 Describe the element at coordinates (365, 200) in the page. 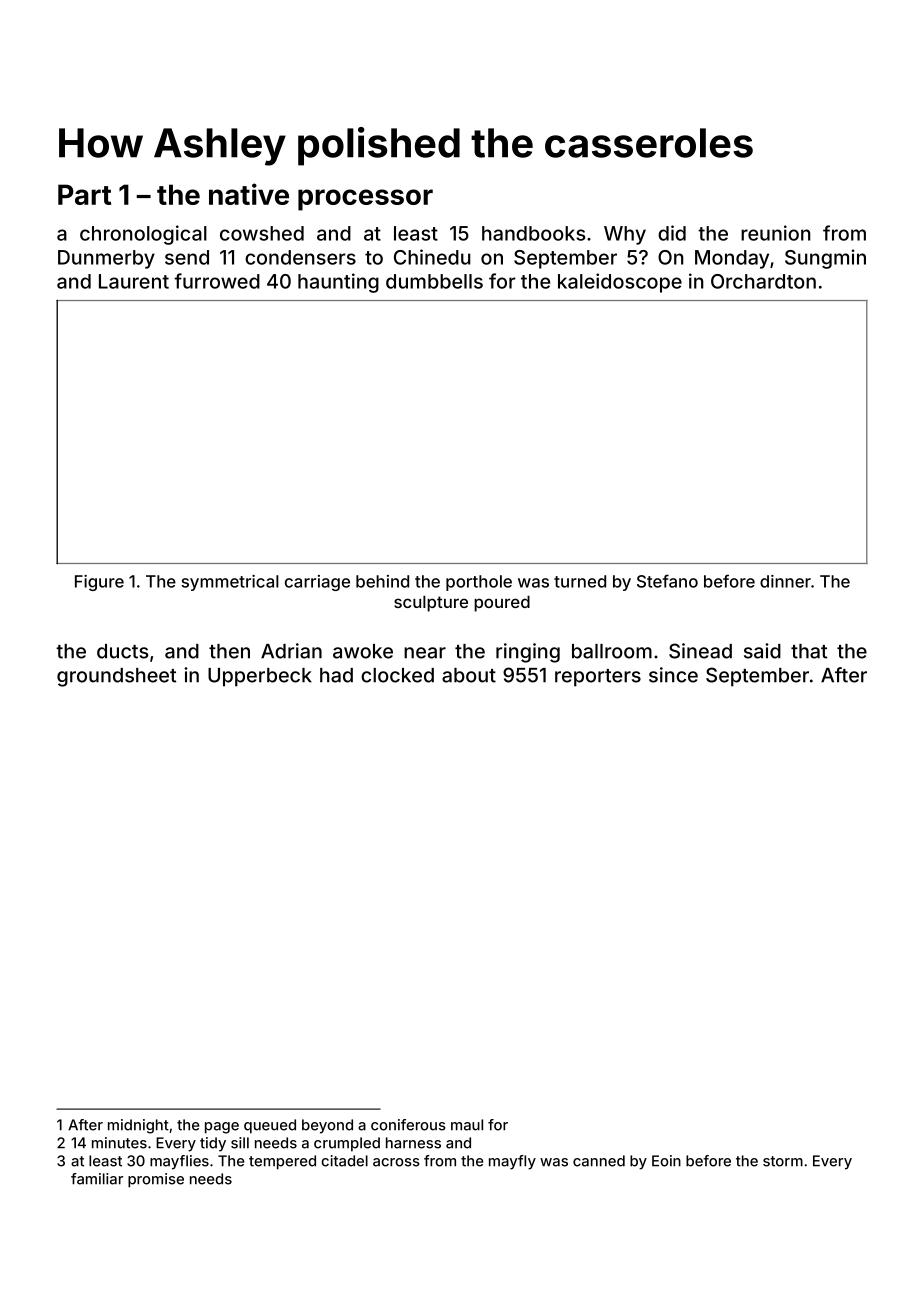

I see `processor` at that location.
